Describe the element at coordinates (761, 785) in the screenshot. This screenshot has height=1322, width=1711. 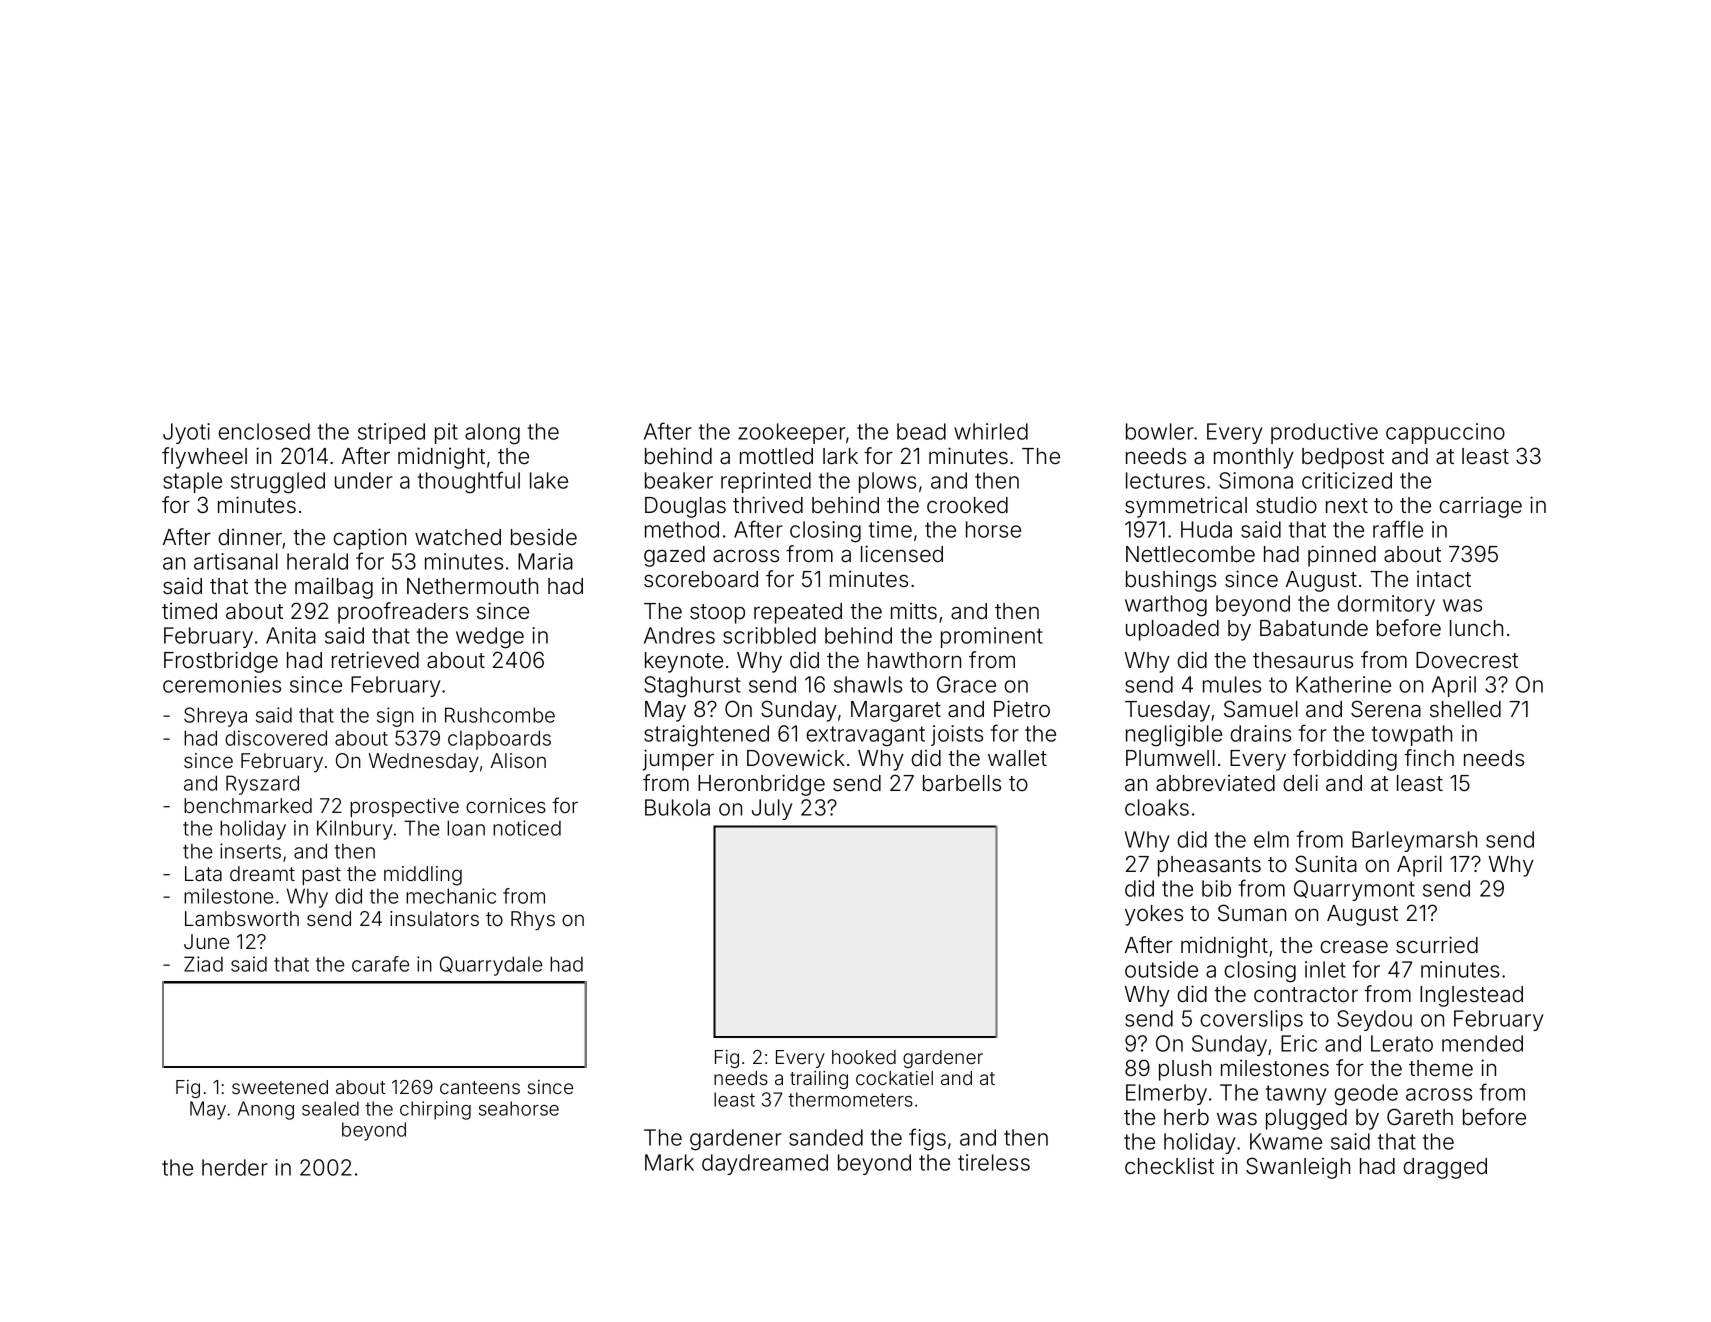
I see `Heronbridge` at that location.
